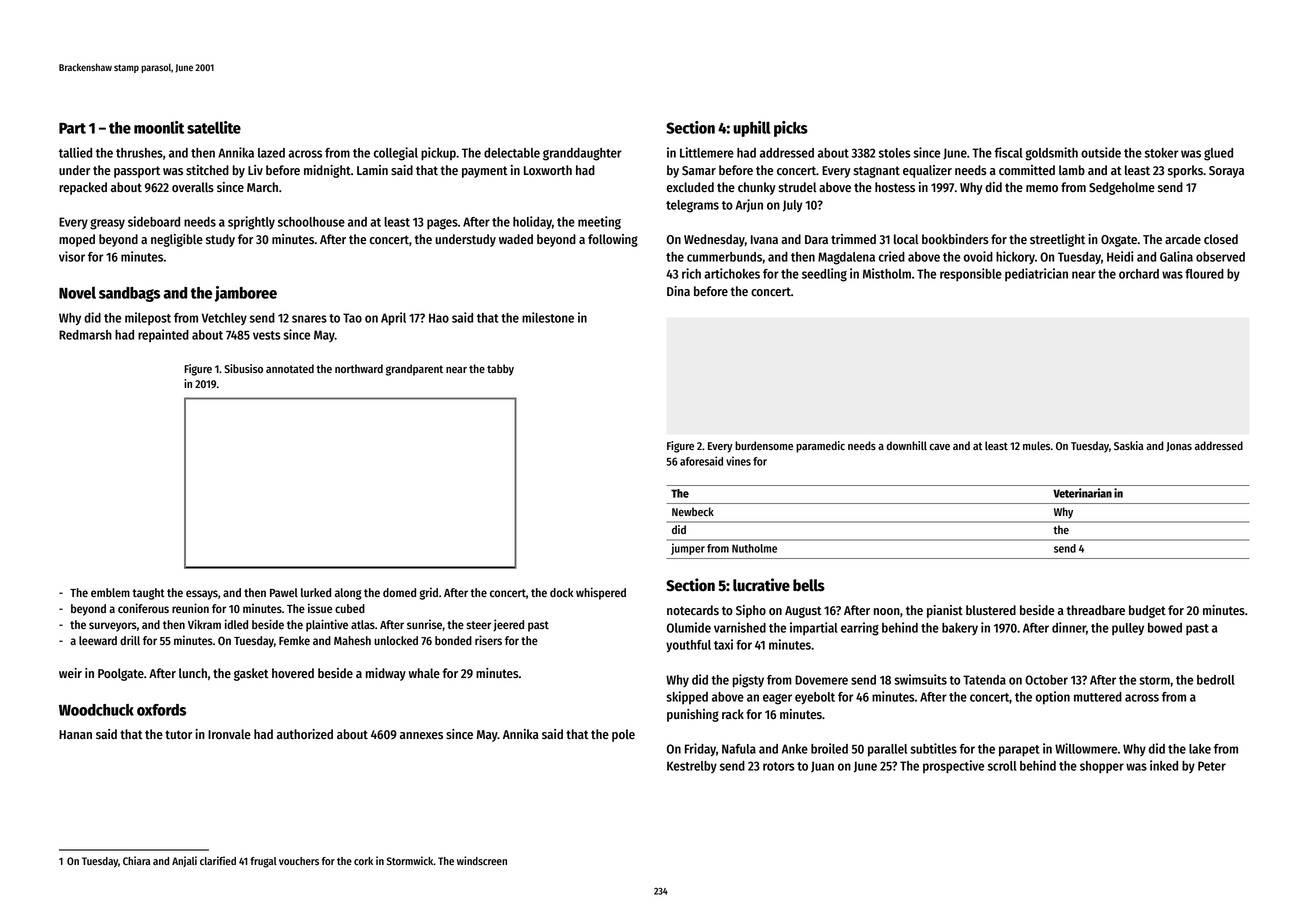 The image size is (1308, 924). Describe the element at coordinates (1179, 447) in the image. I see `Jonas` at that location.
